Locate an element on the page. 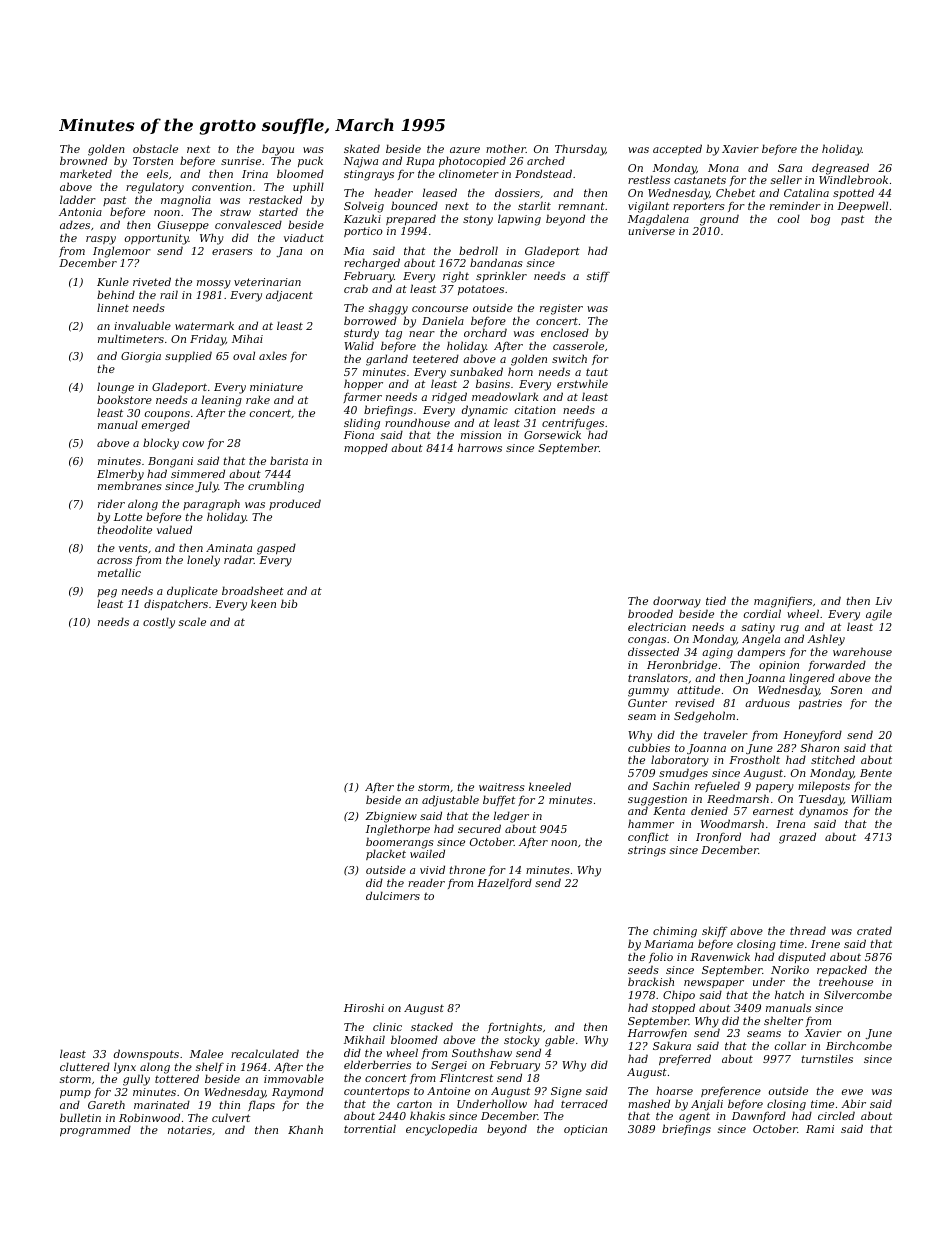 This image has width=952, height=1233. bib is located at coordinates (289, 603).
